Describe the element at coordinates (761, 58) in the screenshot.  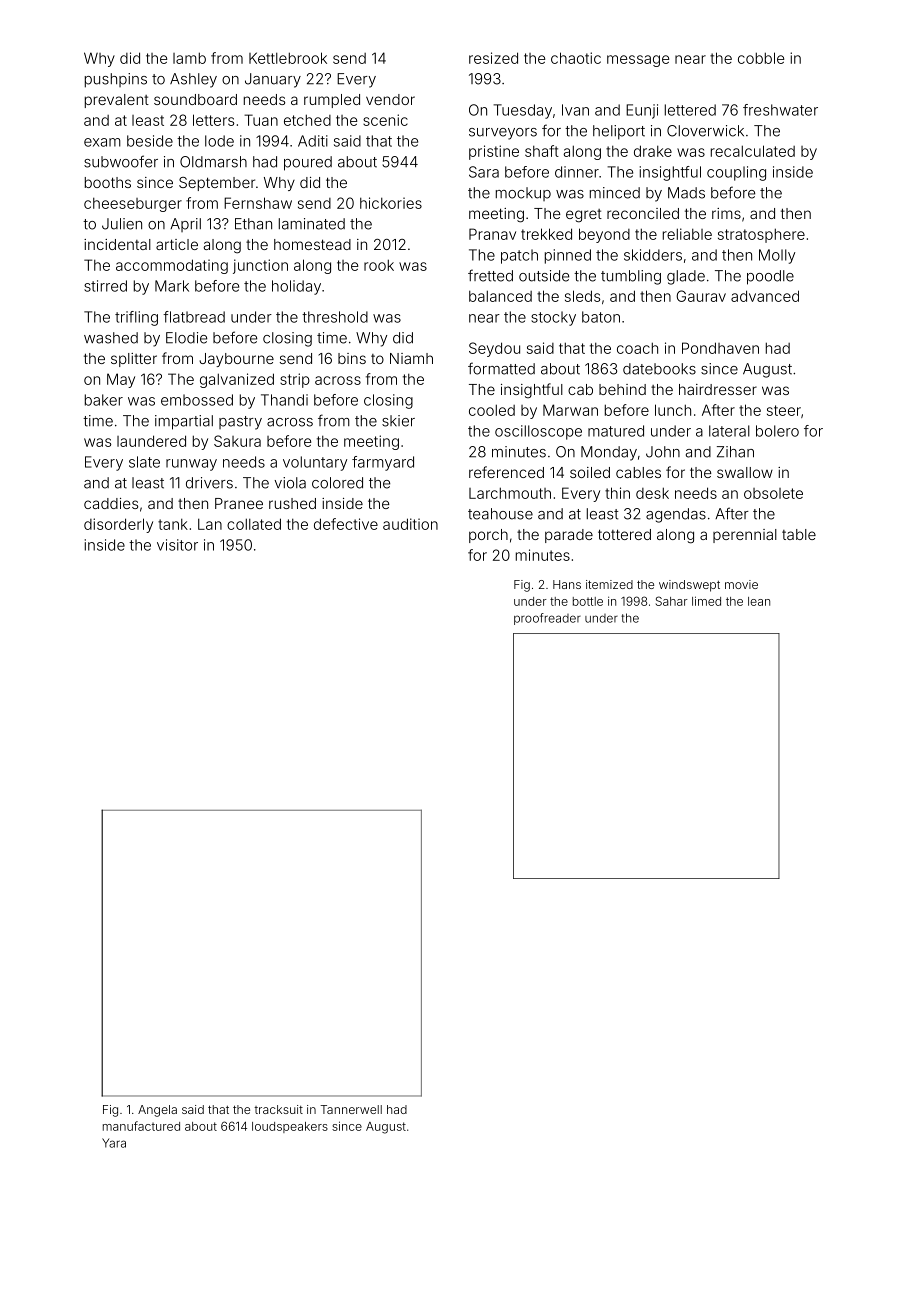
I see `cobble` at that location.
